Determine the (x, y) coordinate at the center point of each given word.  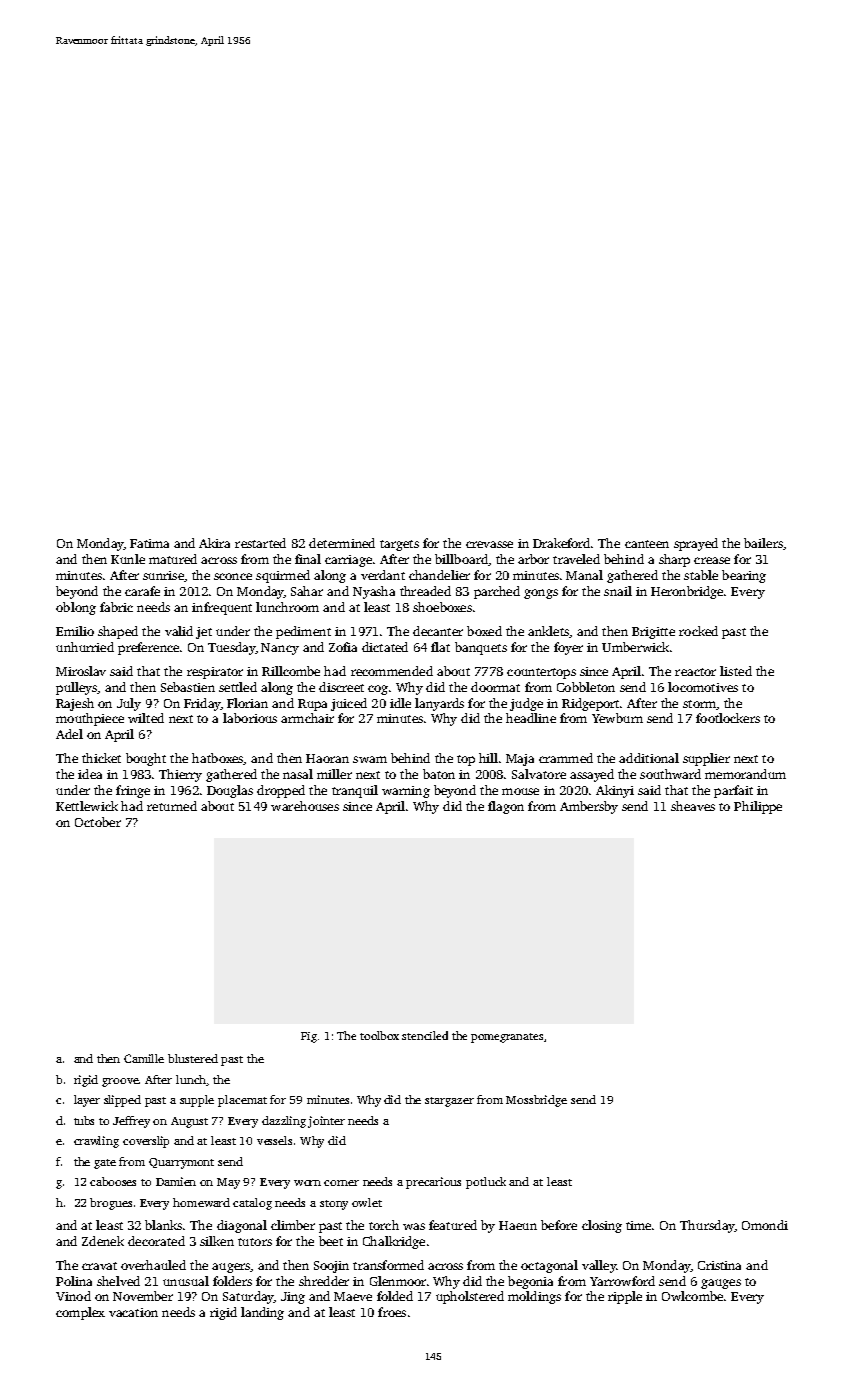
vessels (274, 1140)
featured (453, 1225)
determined (342, 543)
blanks (164, 1225)
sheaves (693, 806)
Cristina (719, 1265)
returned (172, 806)
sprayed (696, 544)
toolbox (379, 1035)
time (639, 1225)
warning (406, 792)
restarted (260, 543)
